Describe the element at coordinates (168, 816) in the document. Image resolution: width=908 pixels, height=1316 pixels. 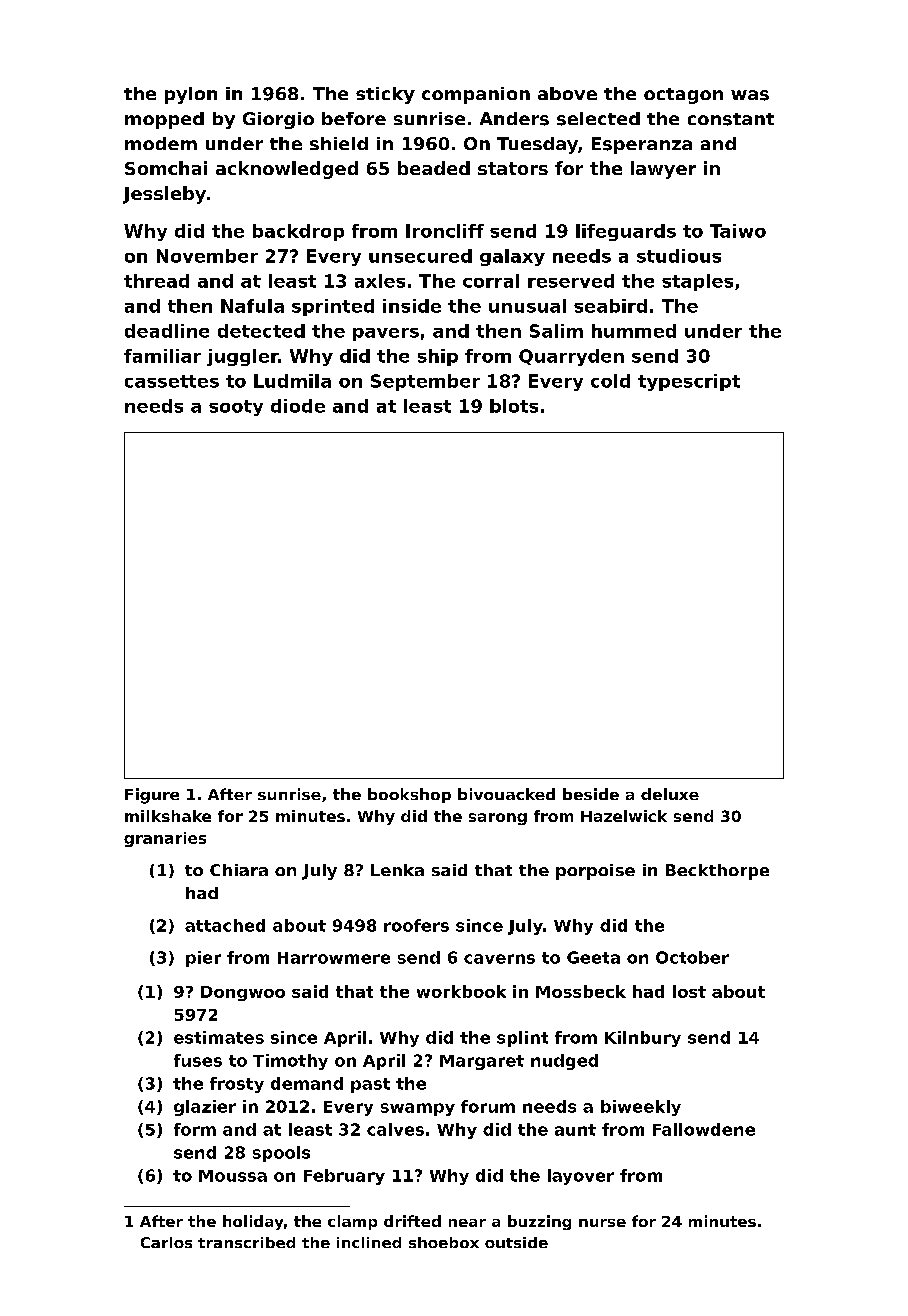
I see `milkshake` at that location.
